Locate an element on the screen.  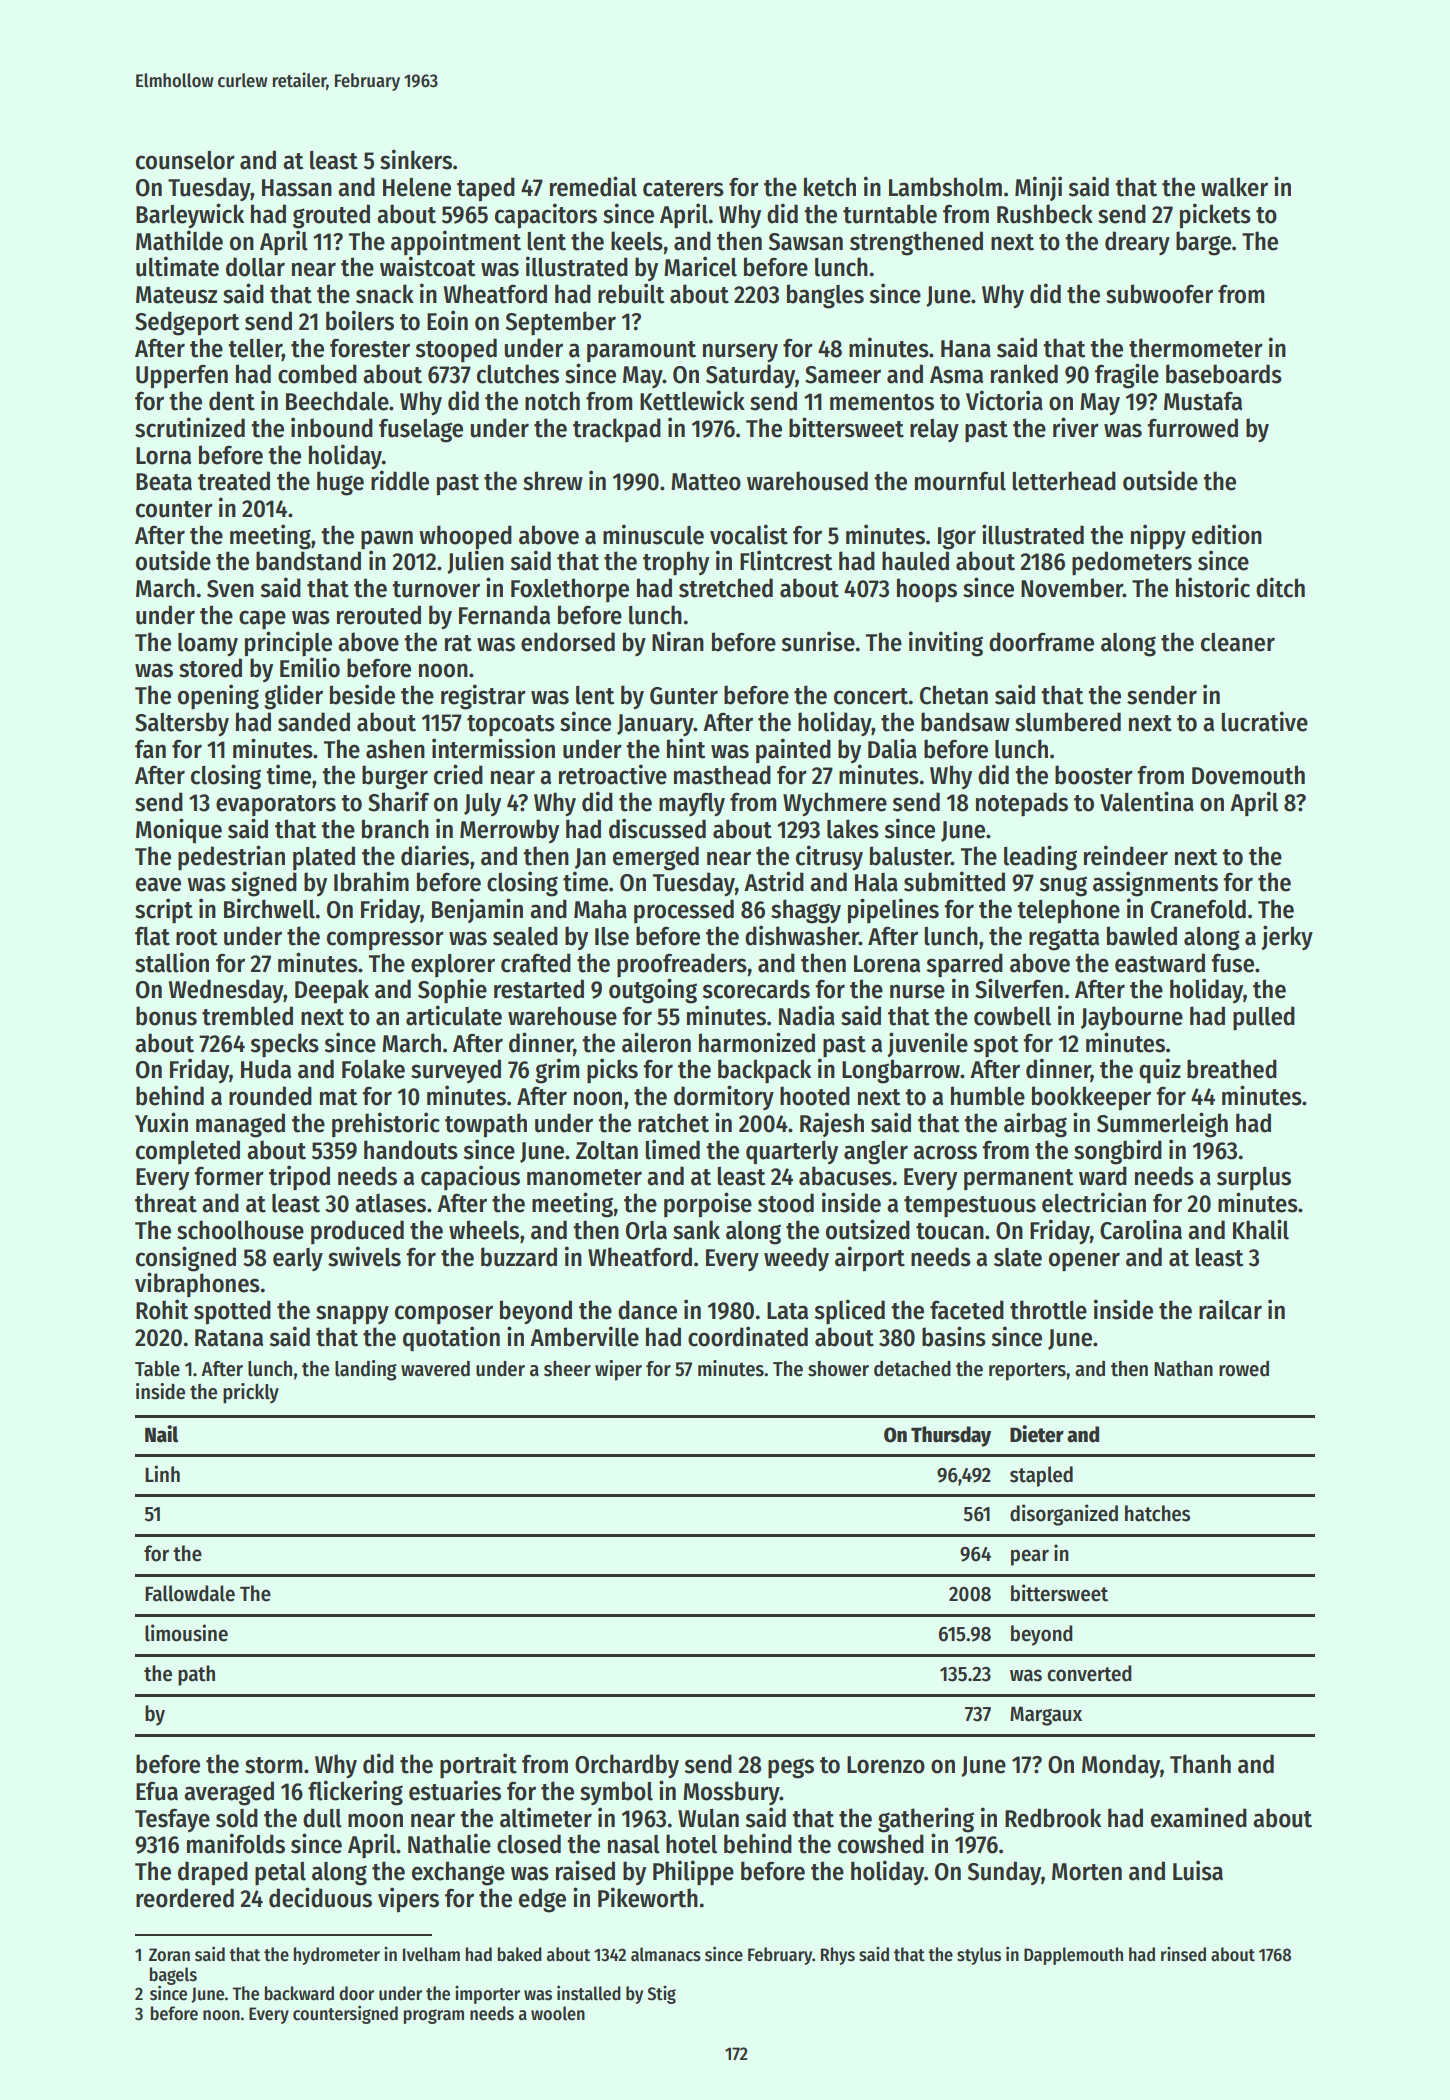
fan is located at coordinates (150, 749).
